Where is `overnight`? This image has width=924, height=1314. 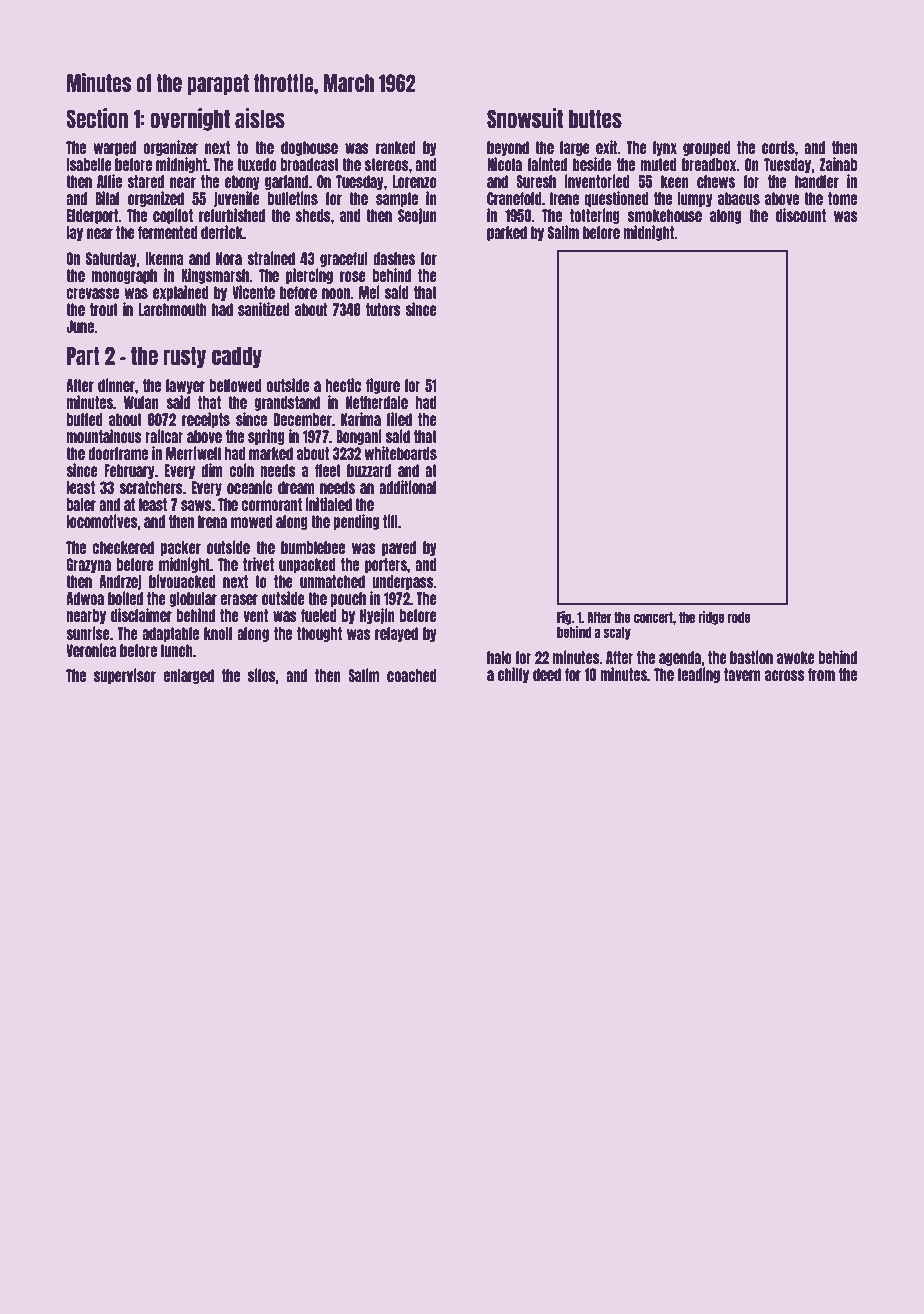 overnight is located at coordinates (190, 119).
